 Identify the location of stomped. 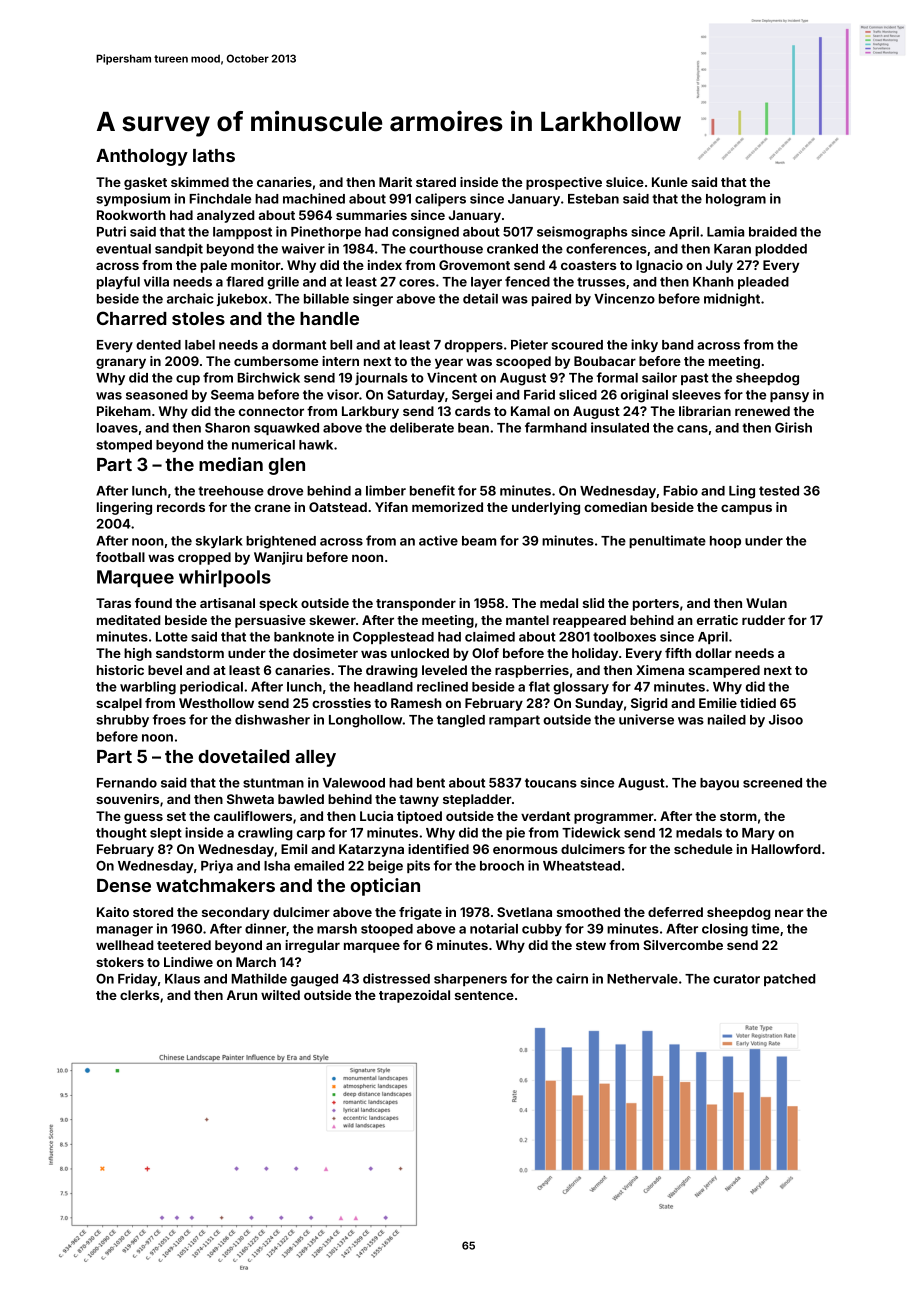
(124, 446).
